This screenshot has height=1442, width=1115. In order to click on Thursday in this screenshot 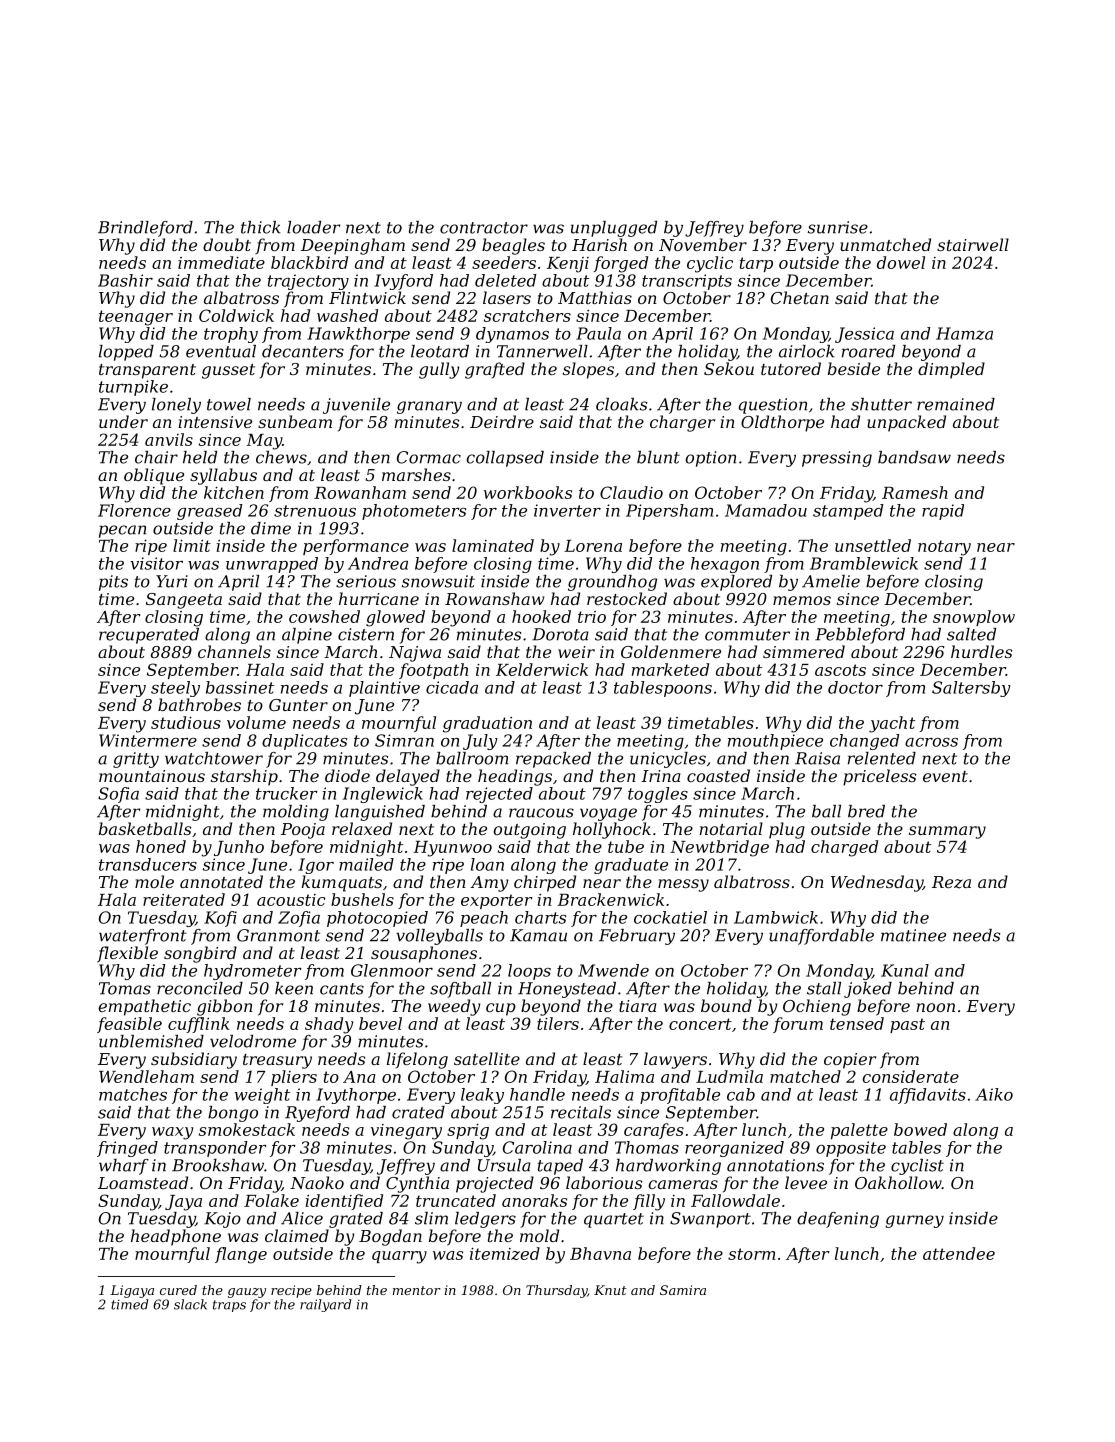, I will do `click(556, 1291)`.
